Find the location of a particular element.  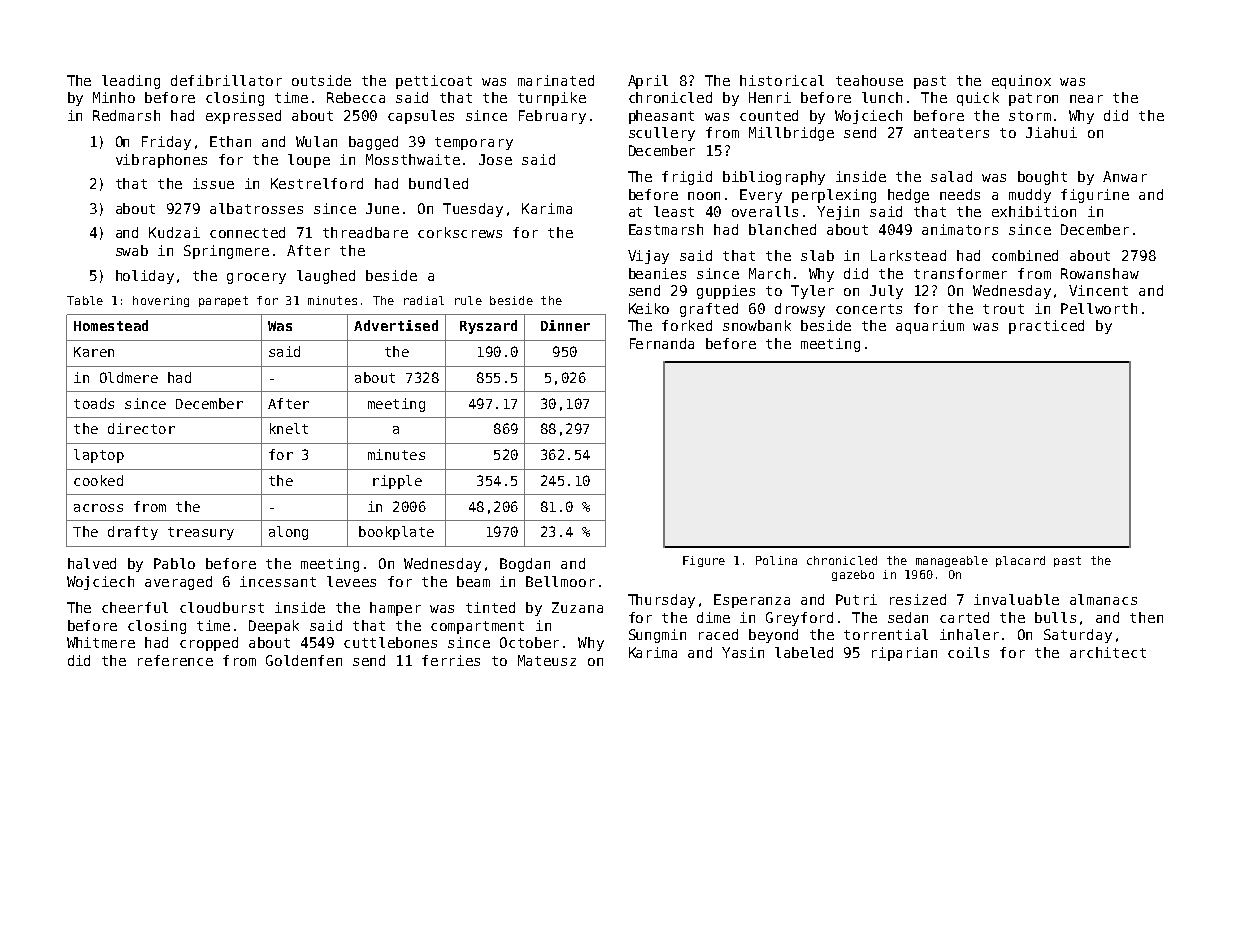

October is located at coordinates (529, 642).
